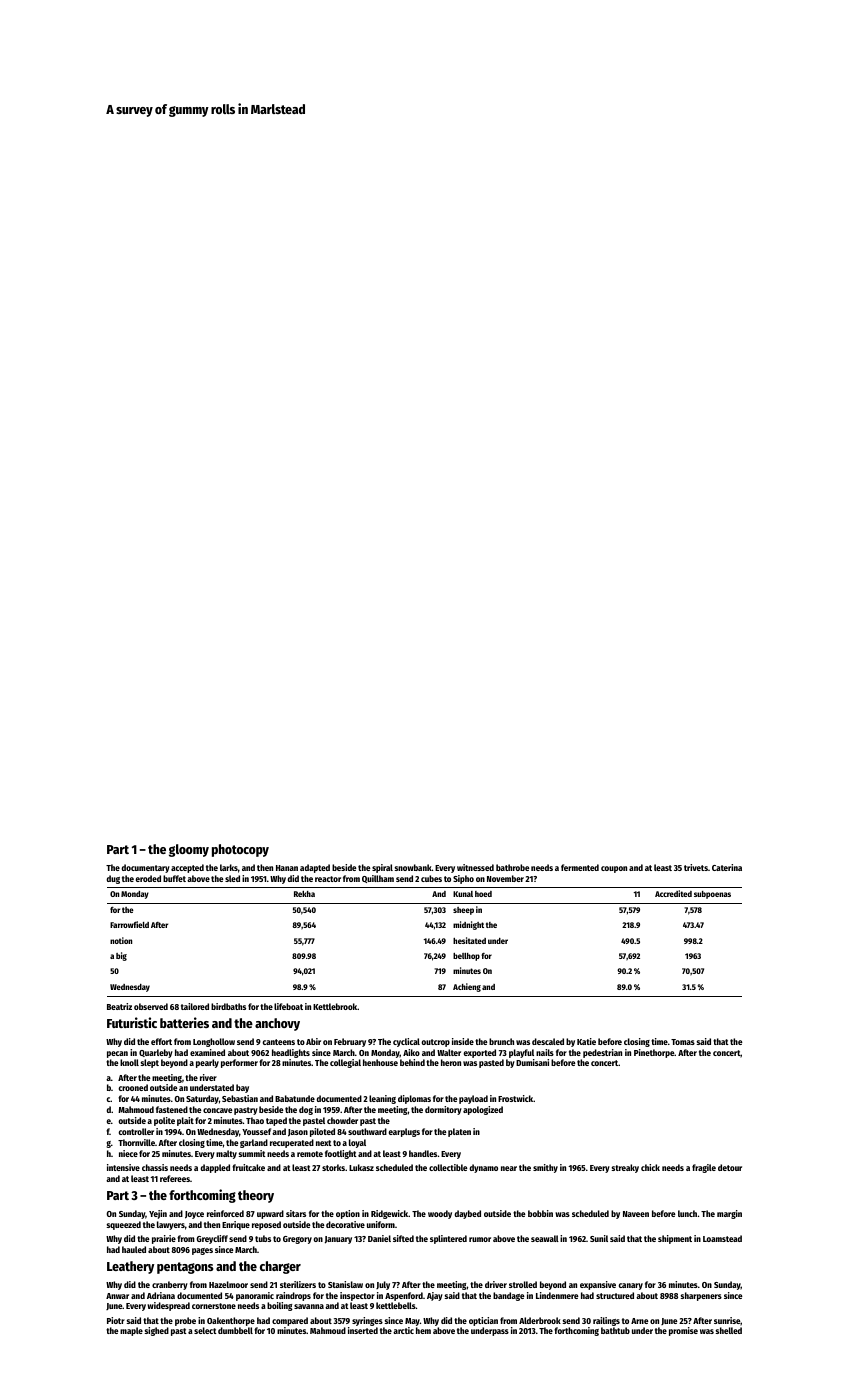 The height and width of the image is (1400, 849). I want to click on Farrowfield, so click(129, 924).
